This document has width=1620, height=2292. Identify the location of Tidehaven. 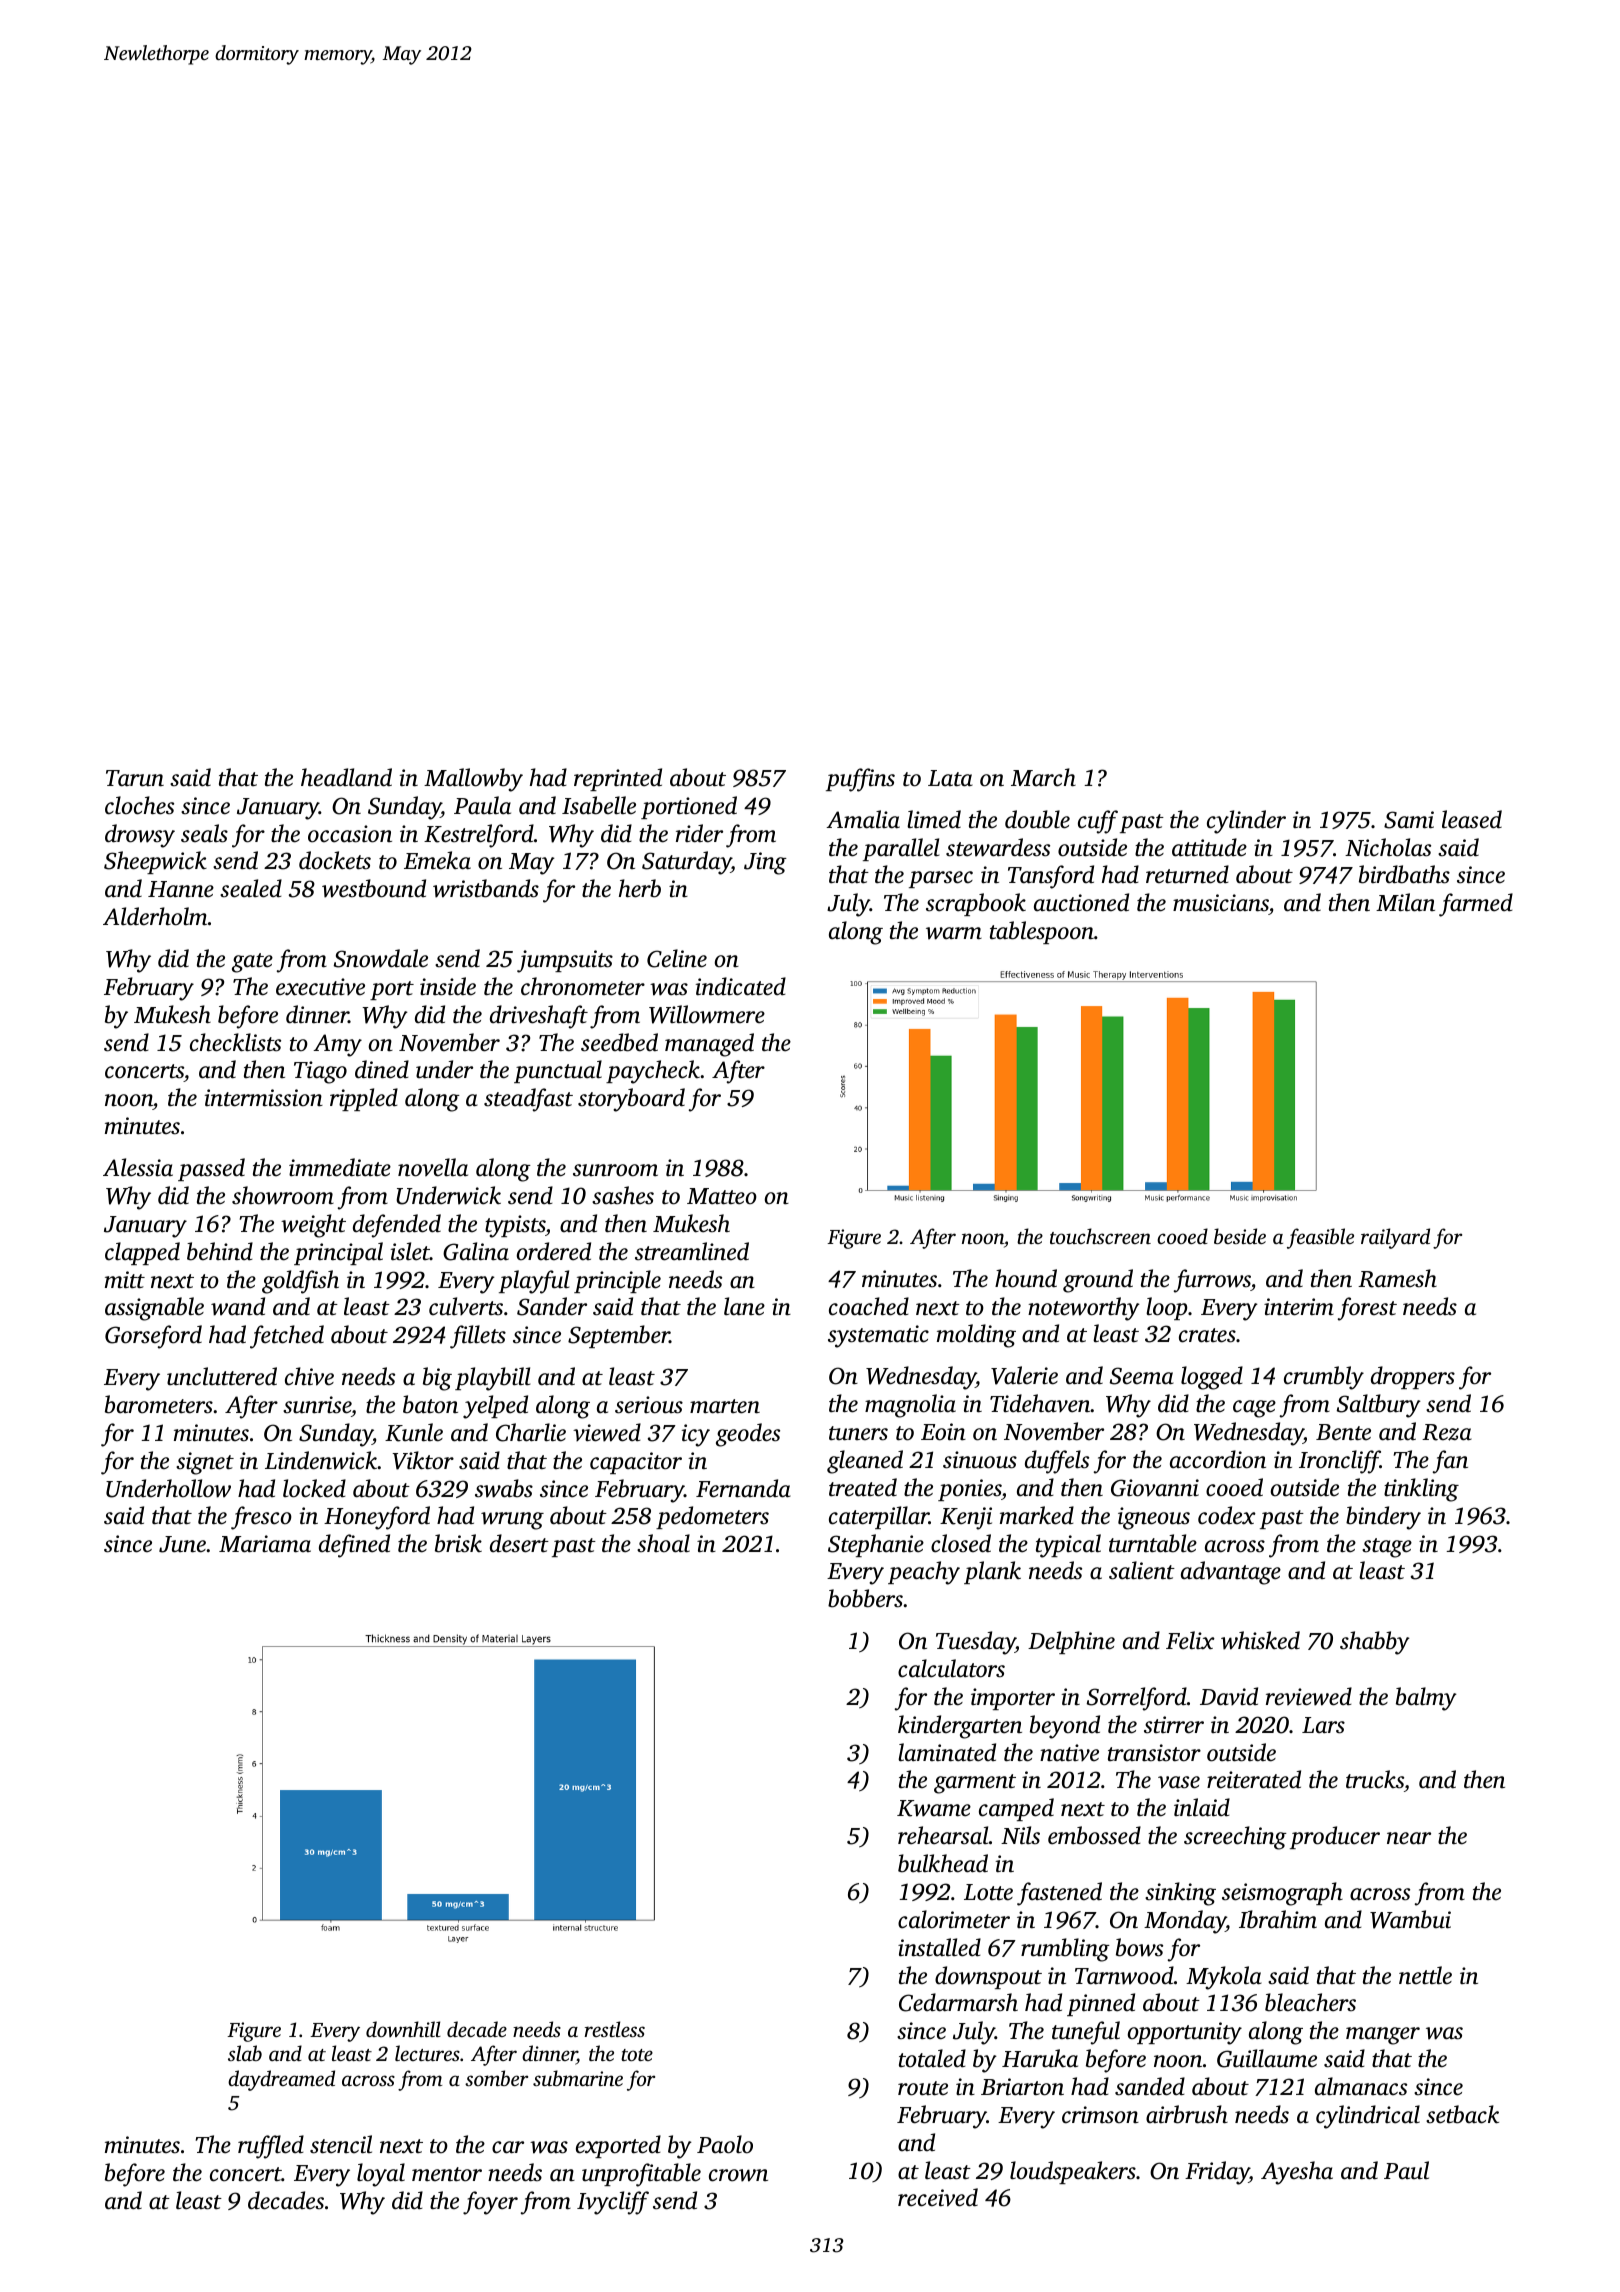
(1040, 1403).
